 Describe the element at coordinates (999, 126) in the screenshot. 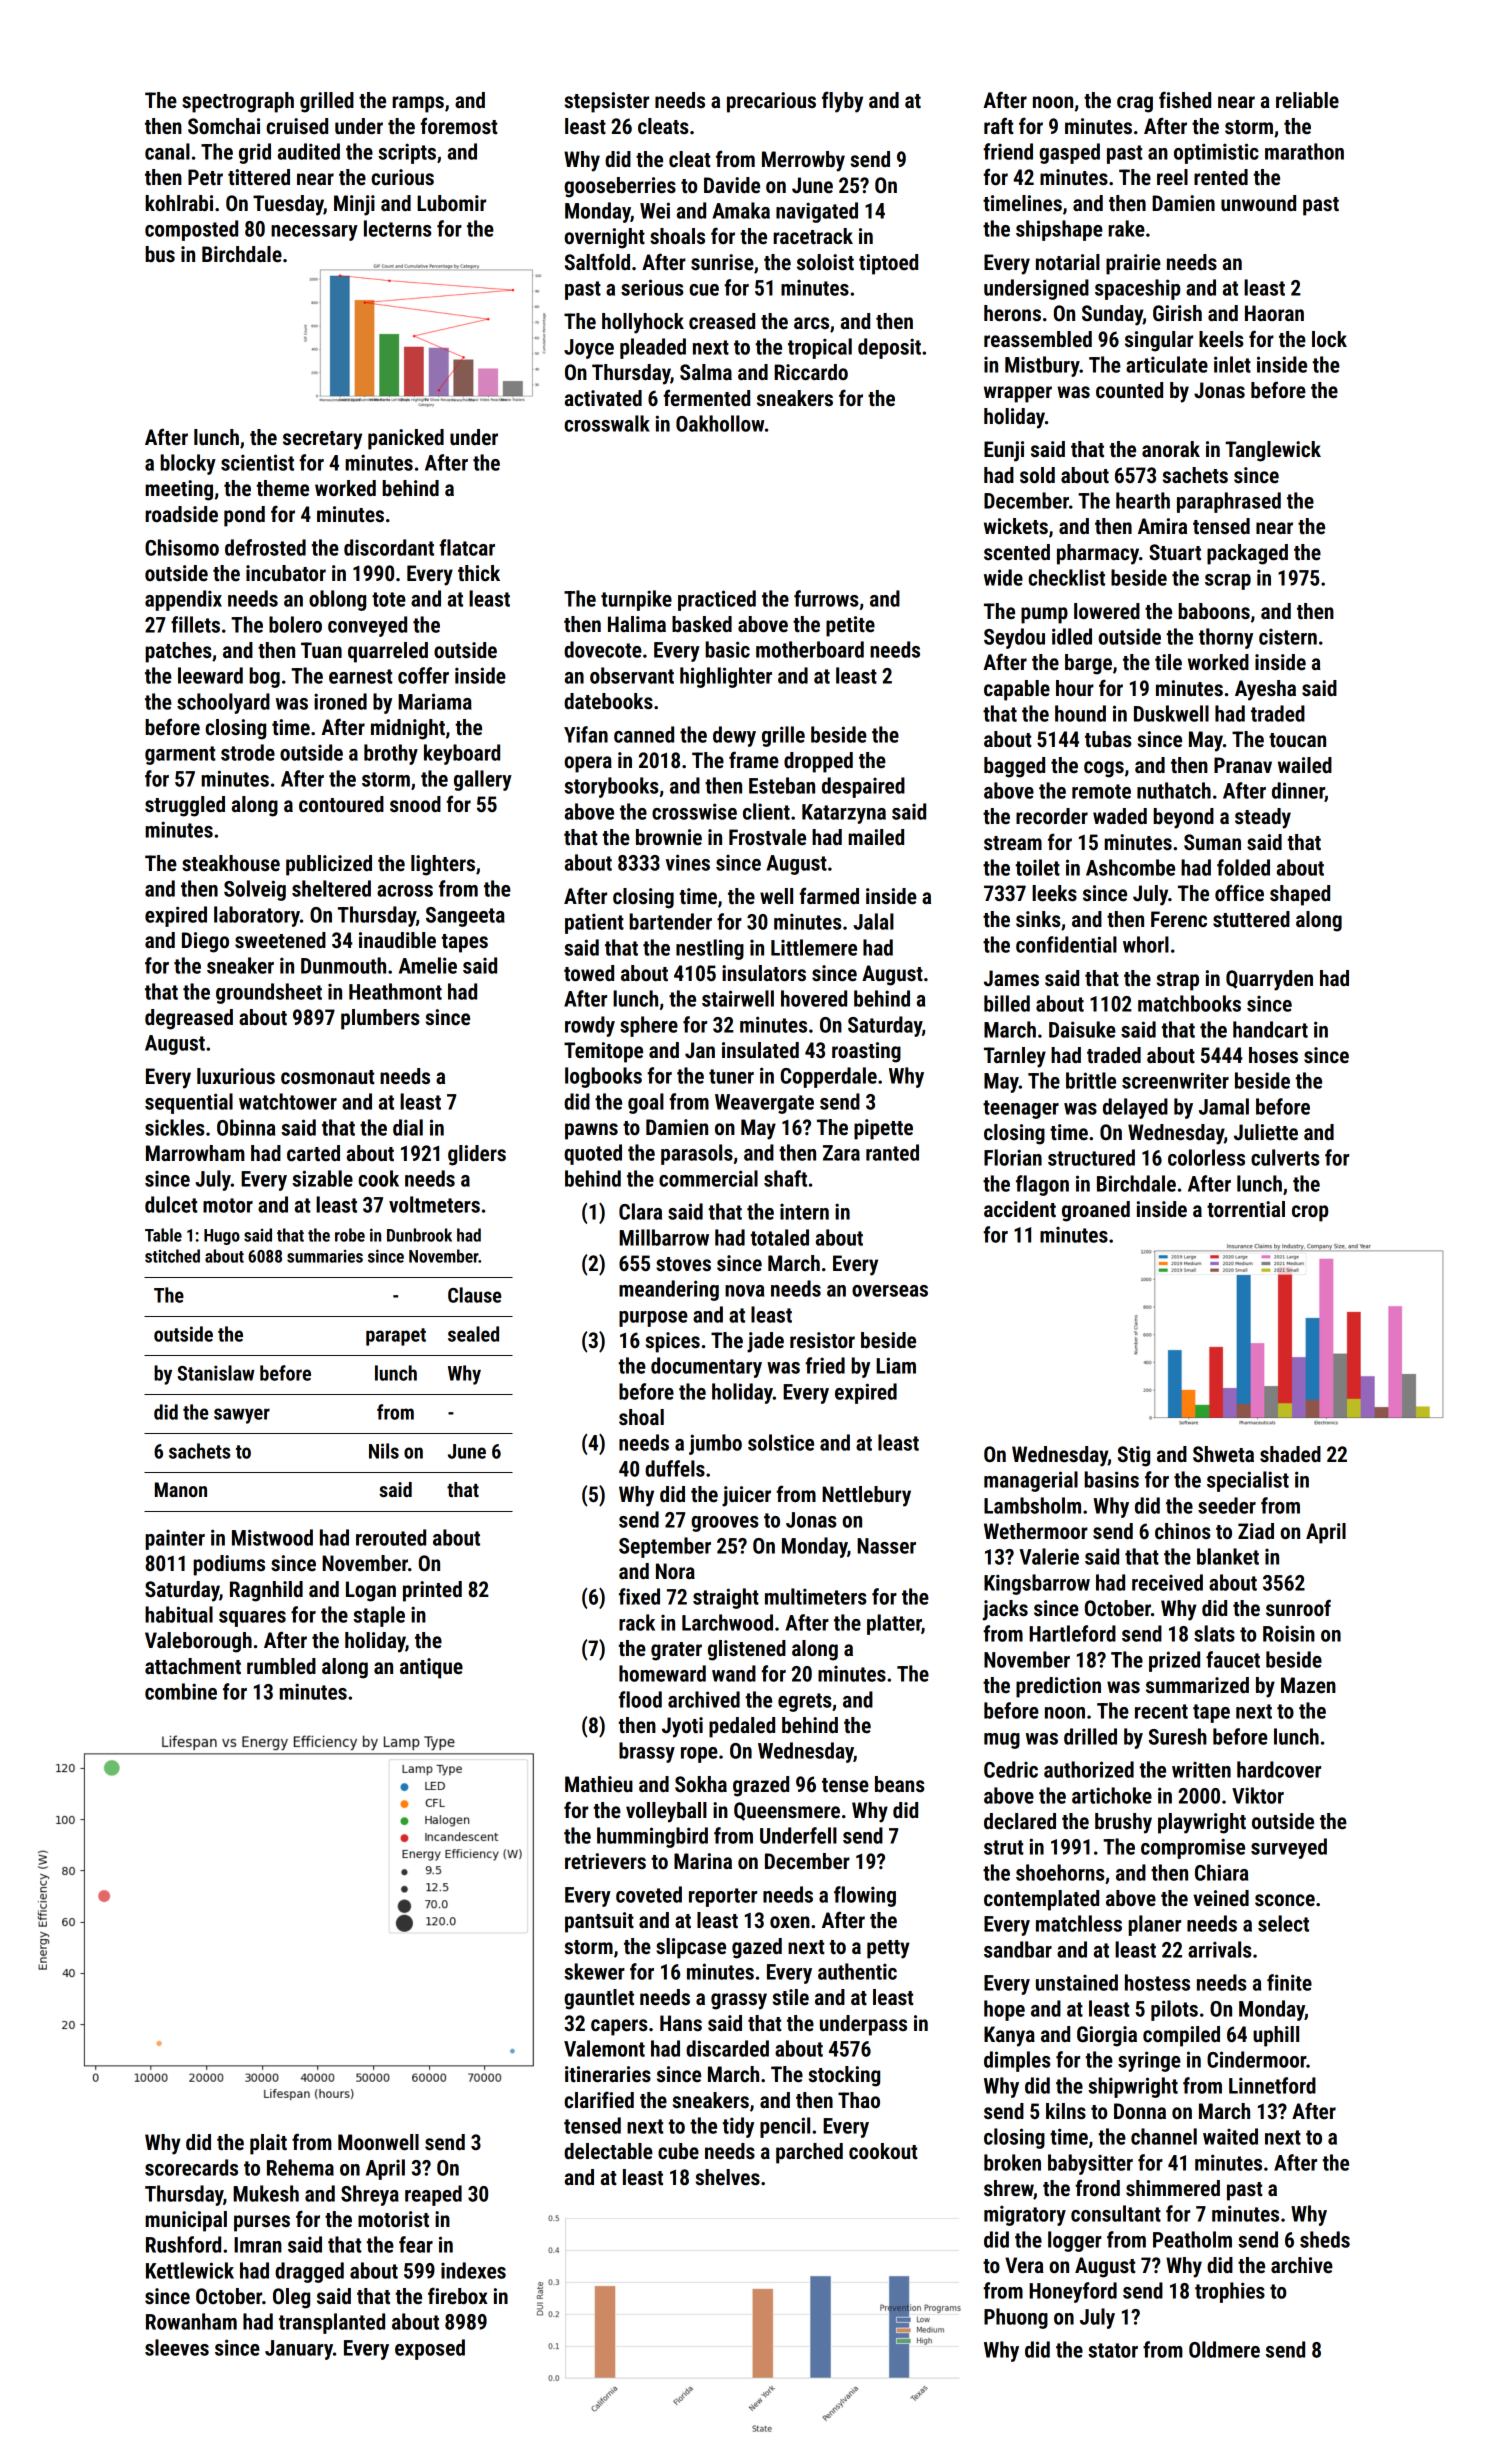

I see `raft` at that location.
